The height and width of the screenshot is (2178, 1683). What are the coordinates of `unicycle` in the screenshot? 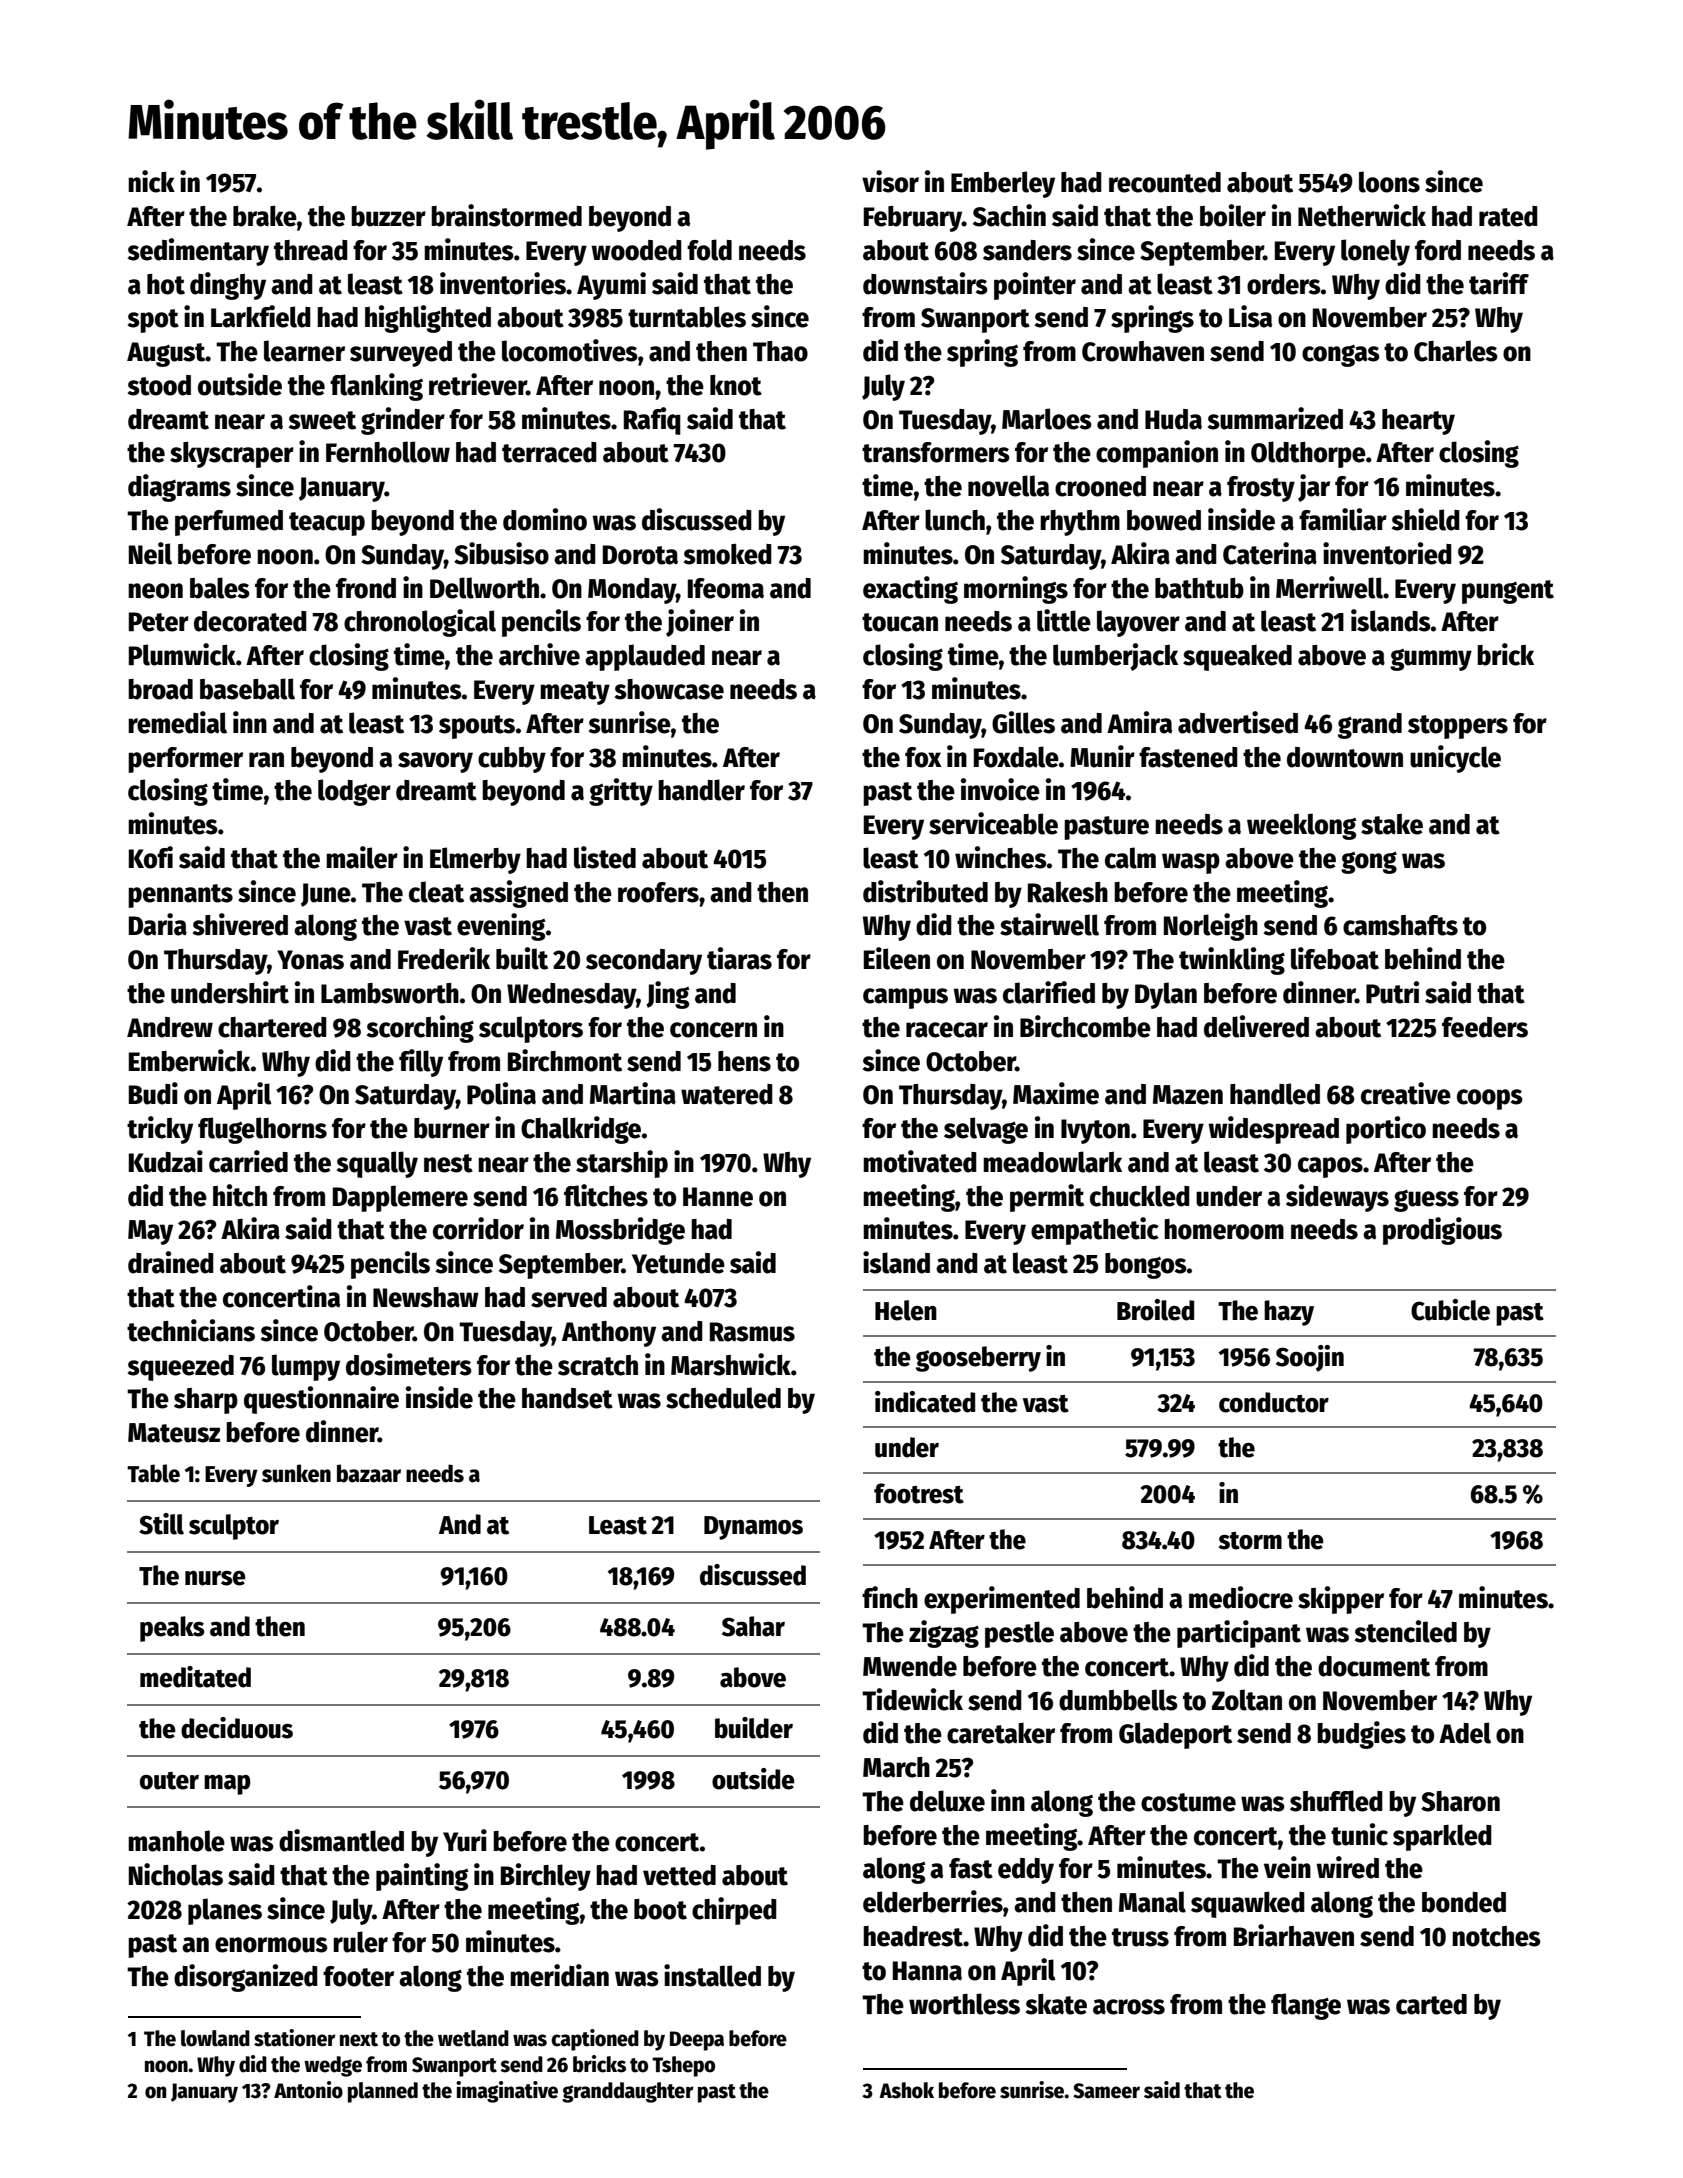 It's located at (1455, 759).
